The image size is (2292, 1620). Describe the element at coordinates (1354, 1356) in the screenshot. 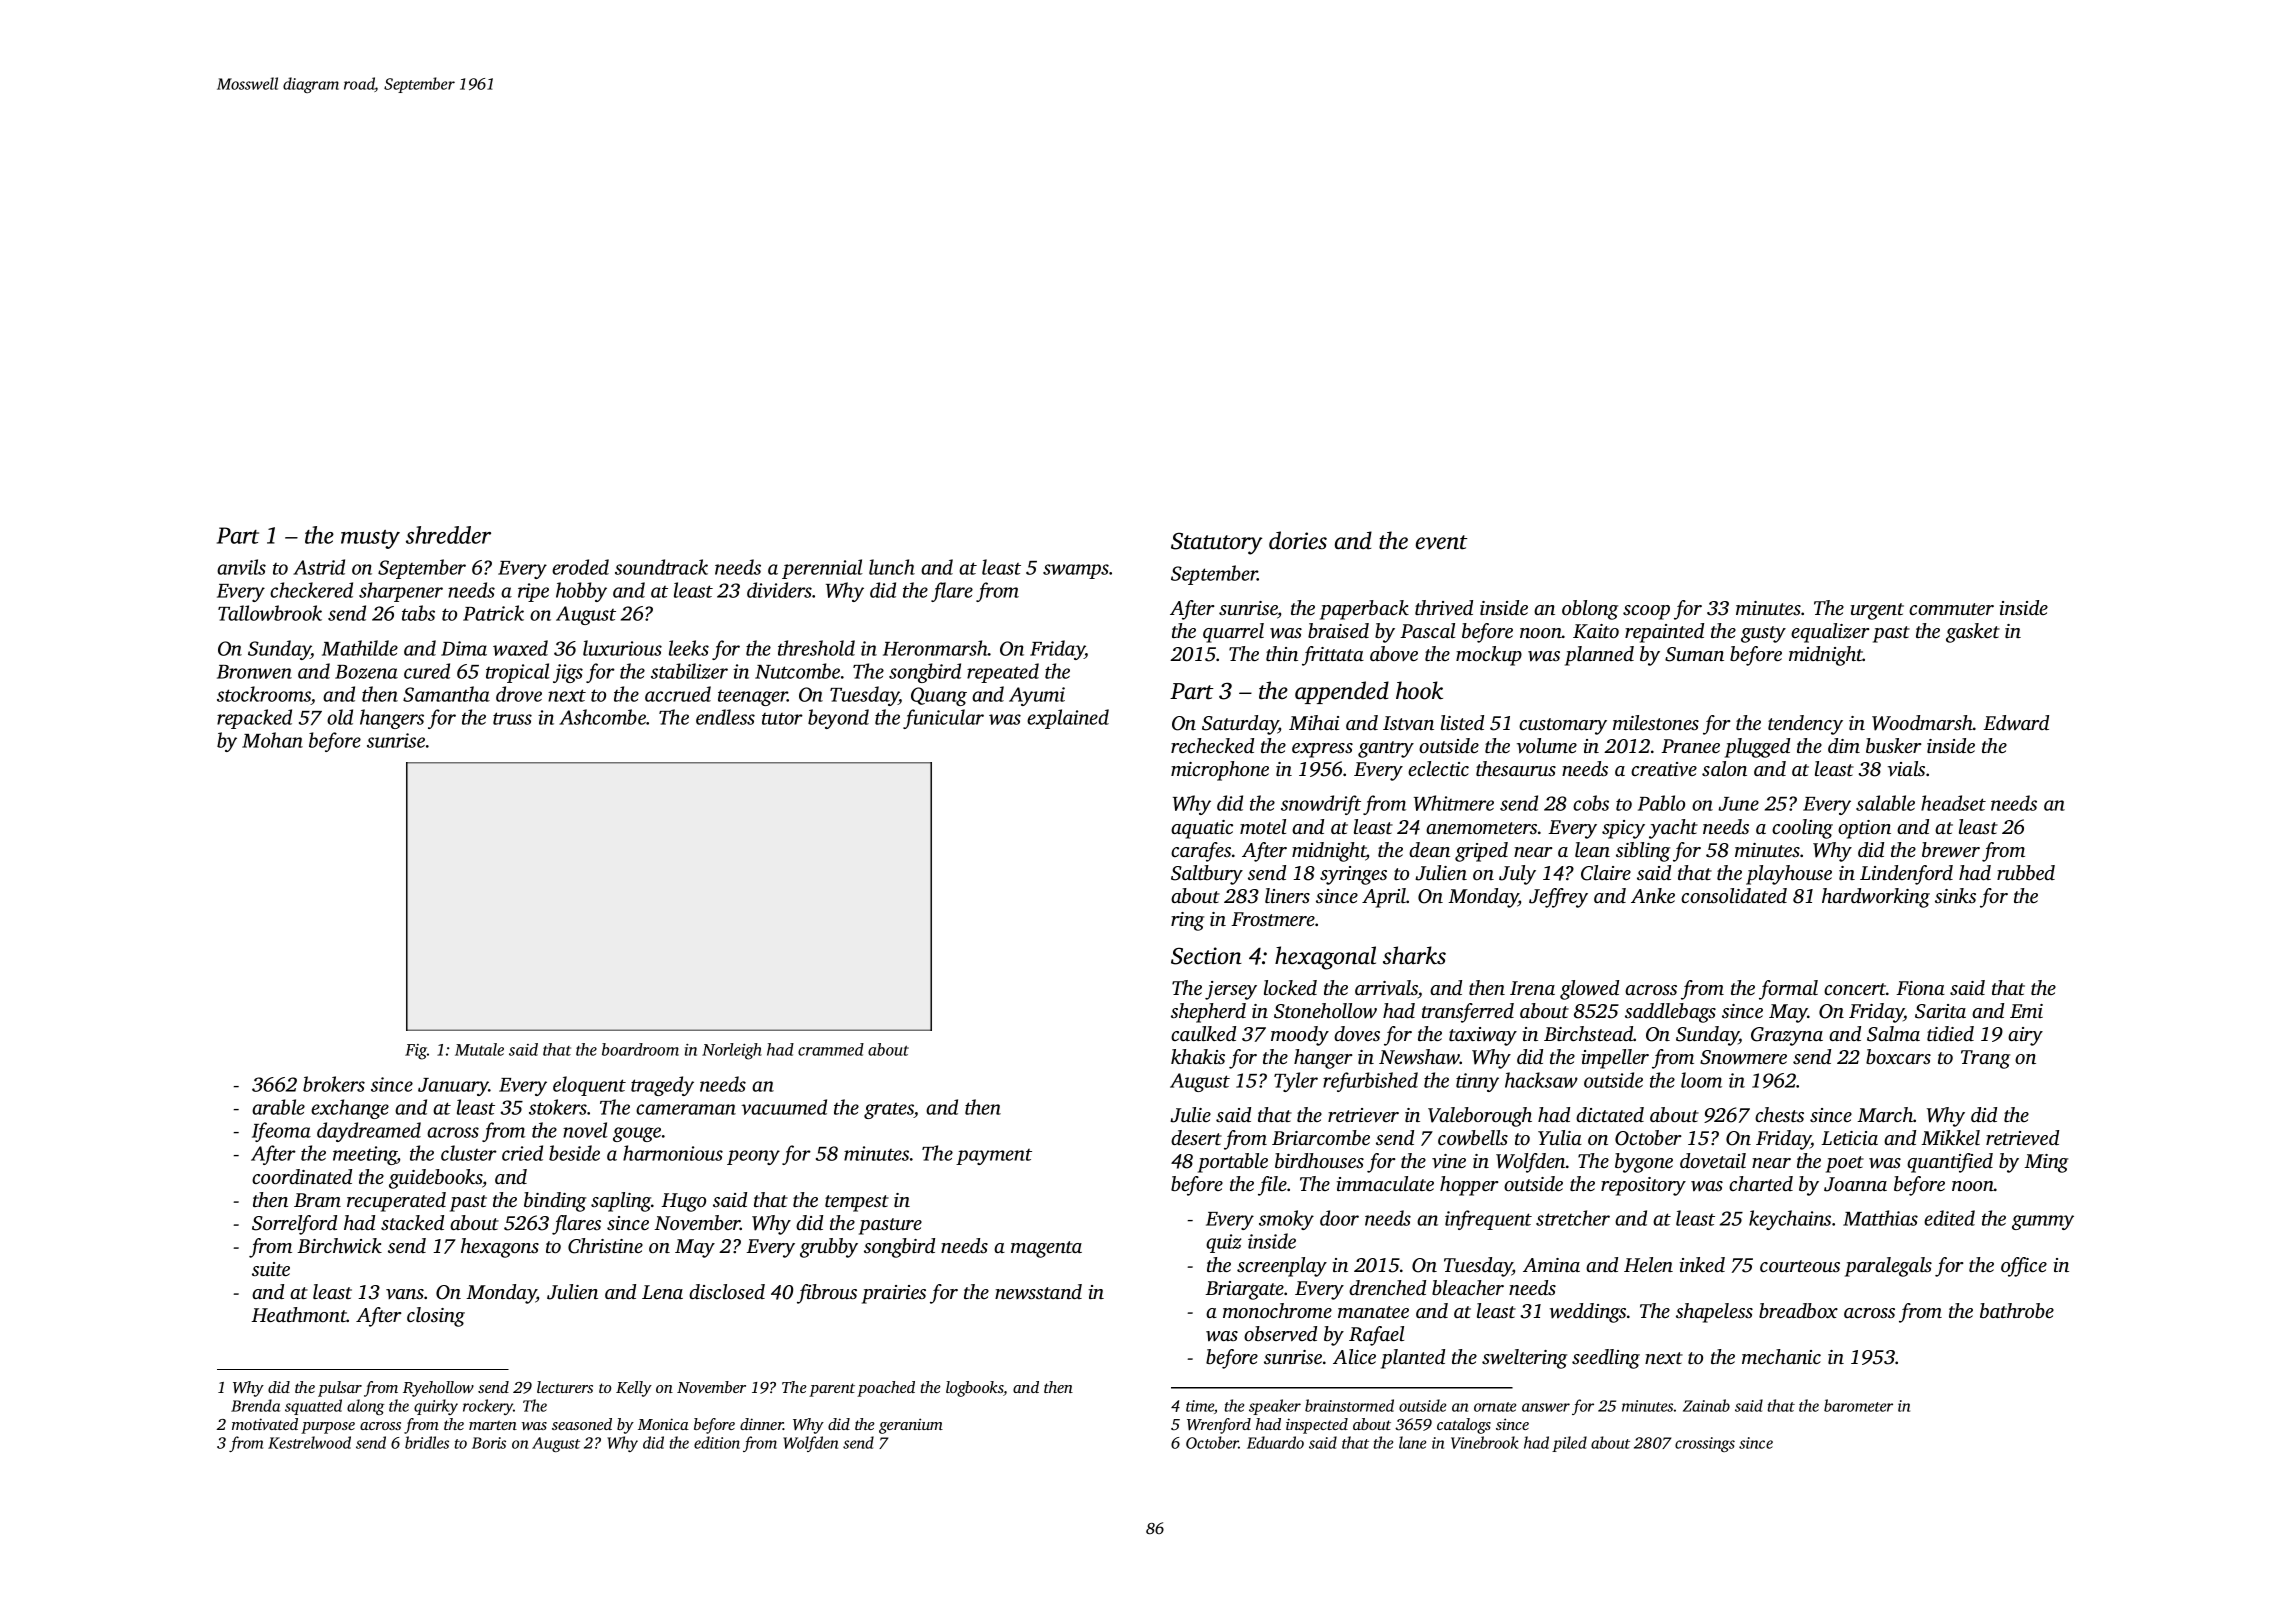

I see `Alice` at that location.
